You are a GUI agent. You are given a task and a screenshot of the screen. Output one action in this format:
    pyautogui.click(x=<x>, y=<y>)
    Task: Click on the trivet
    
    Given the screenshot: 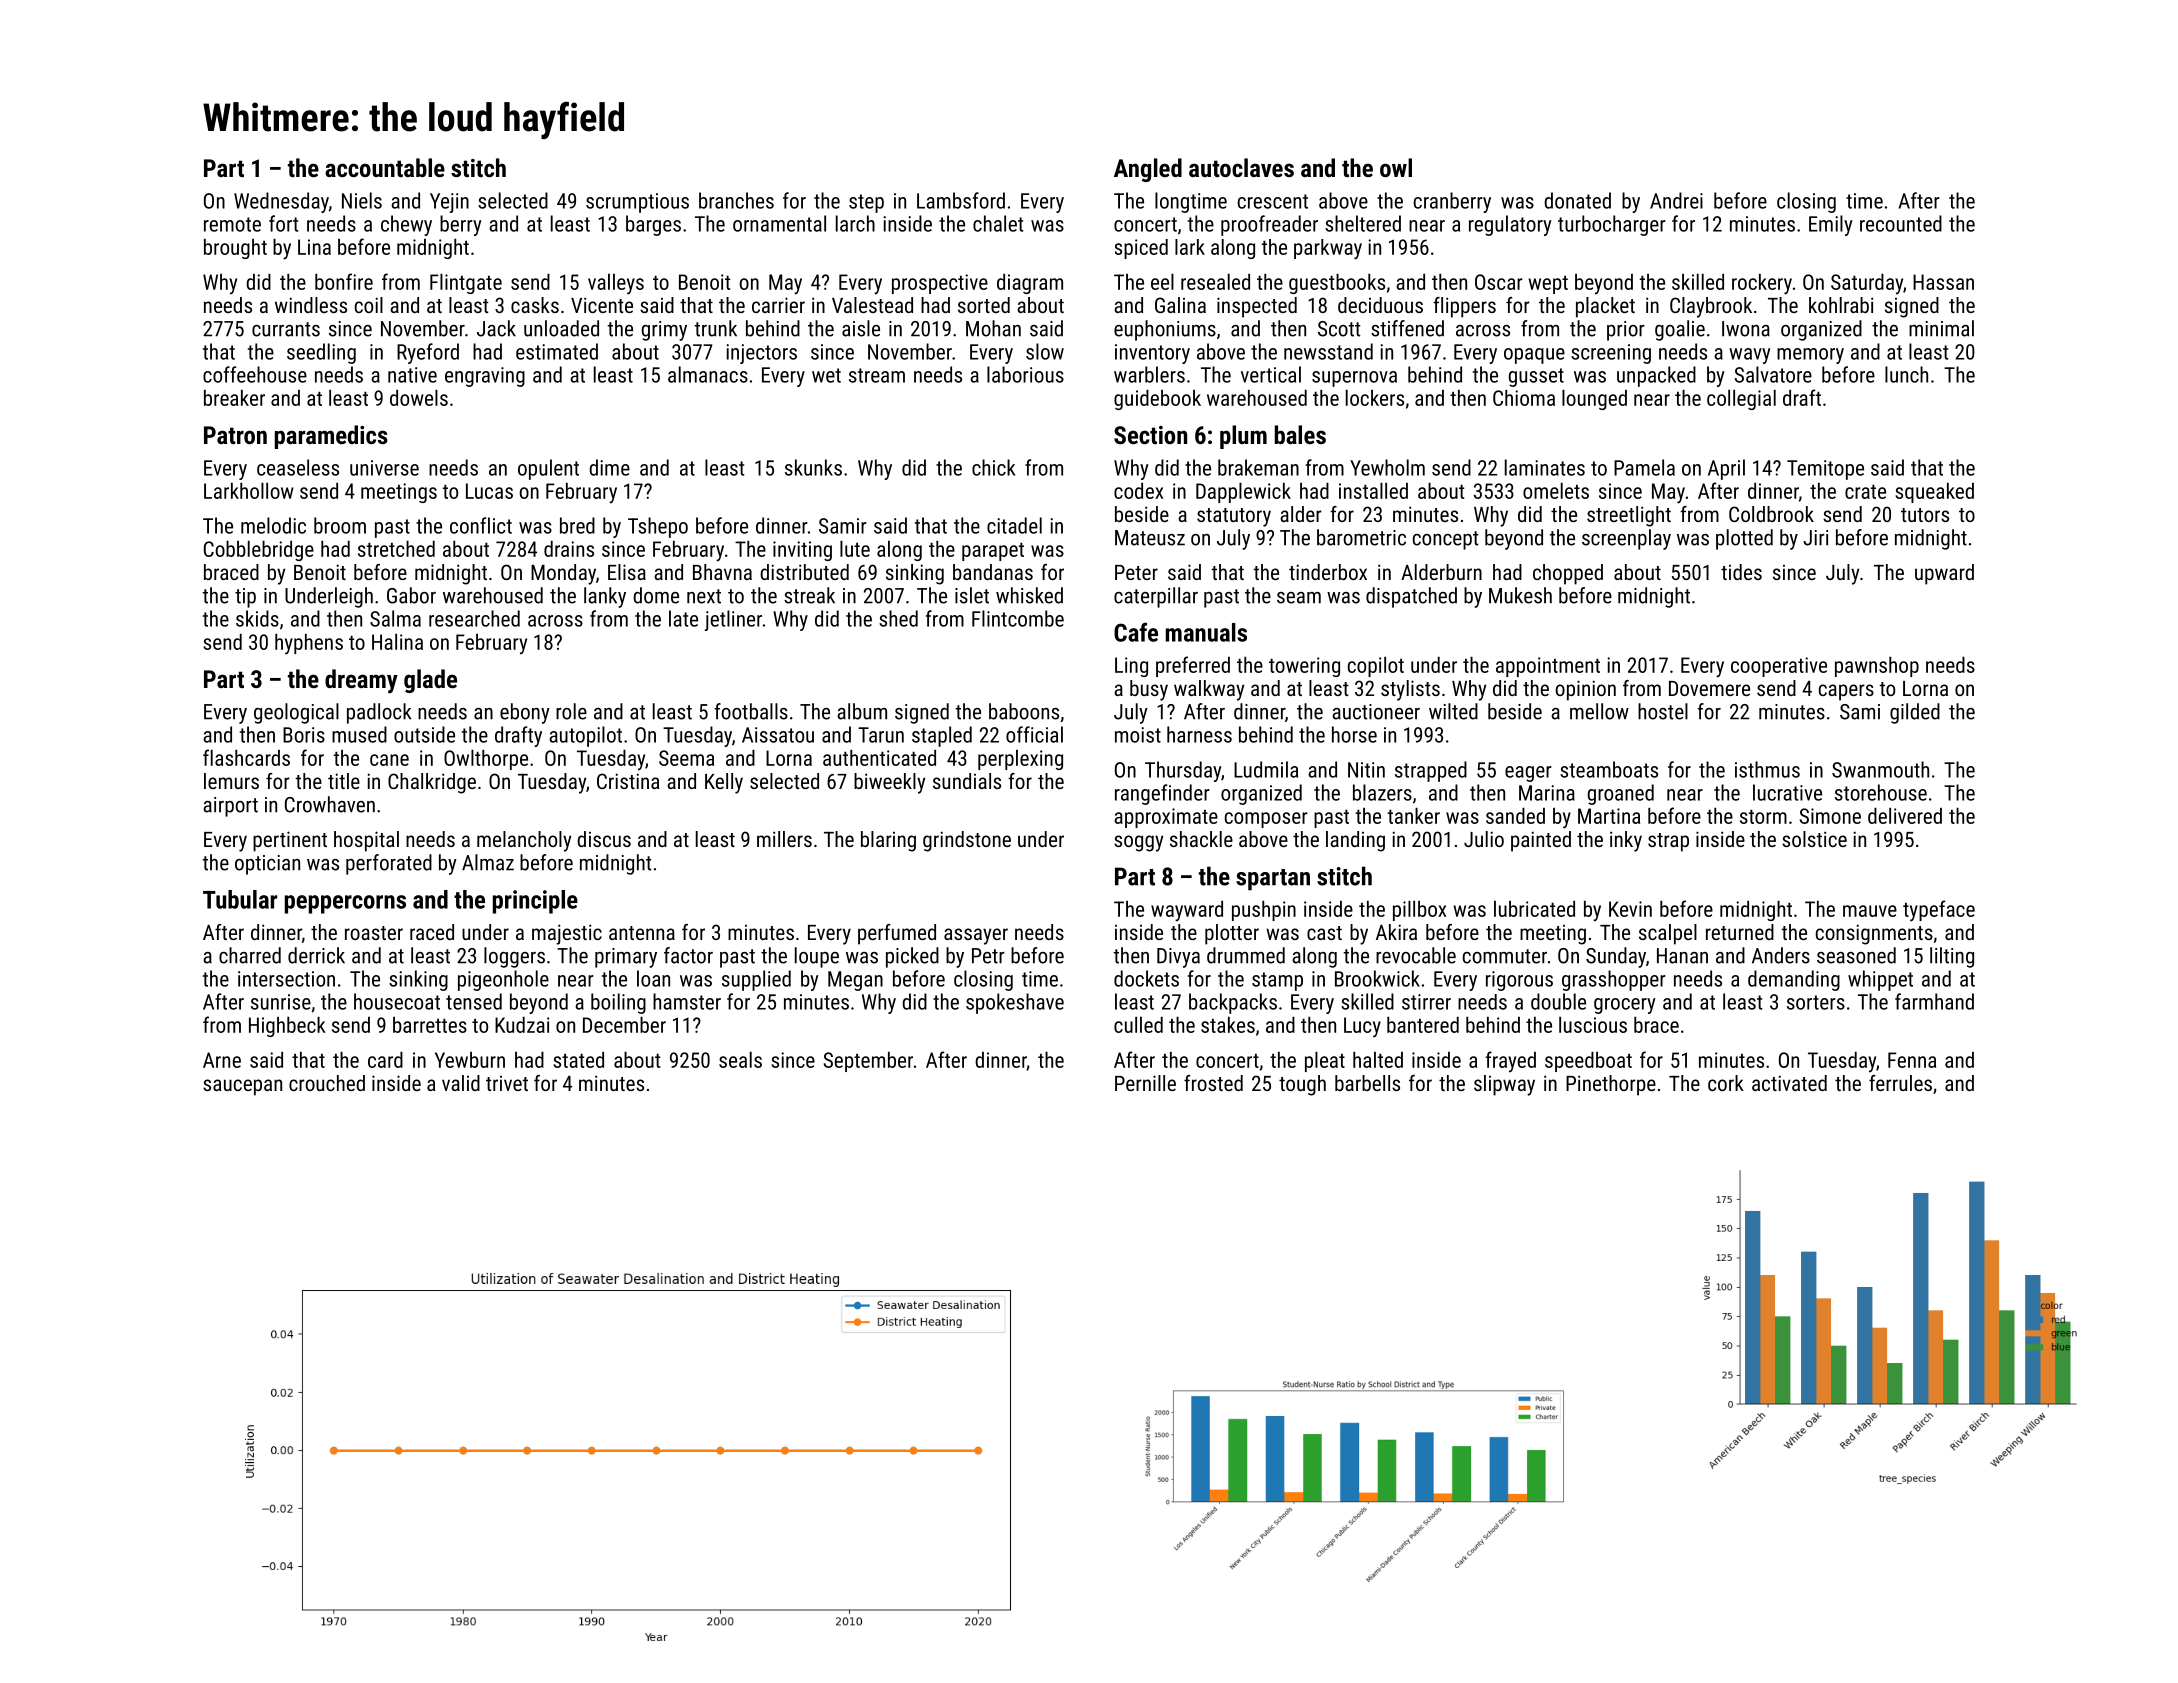 What is the action you would take?
    pyautogui.click(x=507, y=1083)
